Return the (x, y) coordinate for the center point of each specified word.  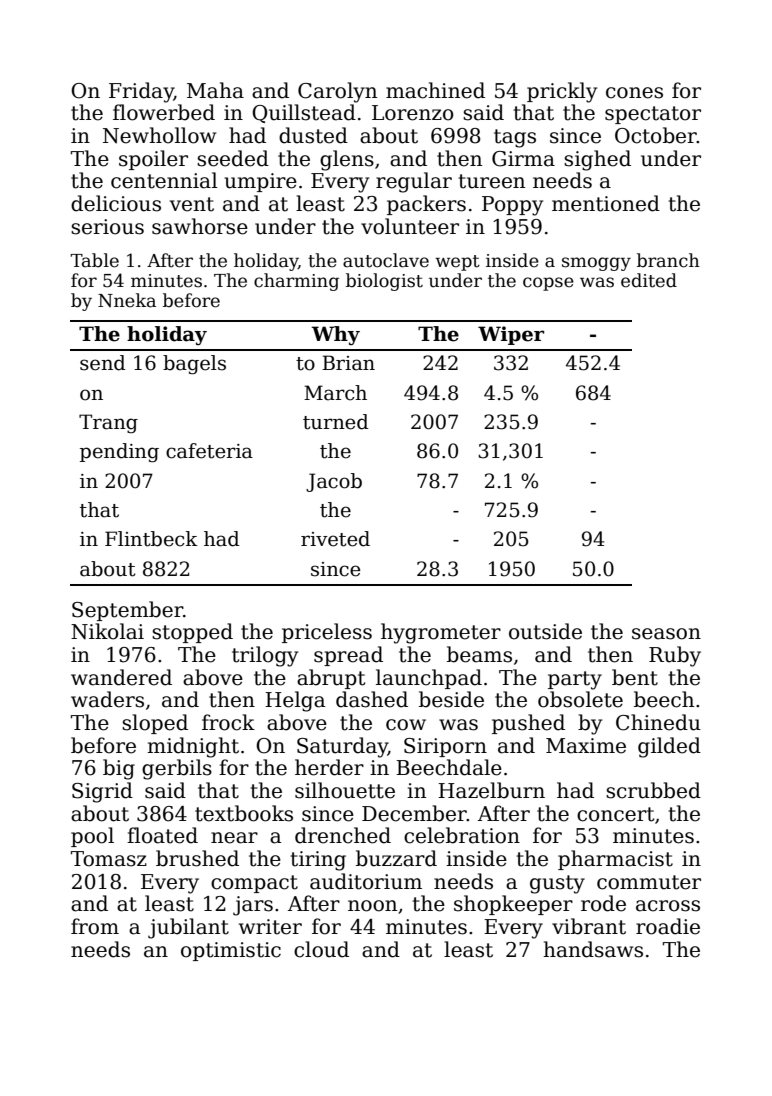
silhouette (345, 790)
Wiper (511, 335)
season (666, 634)
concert (615, 814)
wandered (121, 677)
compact (254, 884)
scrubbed (653, 790)
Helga (295, 701)
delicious (116, 203)
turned (336, 422)
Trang (108, 424)
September (127, 611)
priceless (327, 633)
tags (515, 138)
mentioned (606, 203)
